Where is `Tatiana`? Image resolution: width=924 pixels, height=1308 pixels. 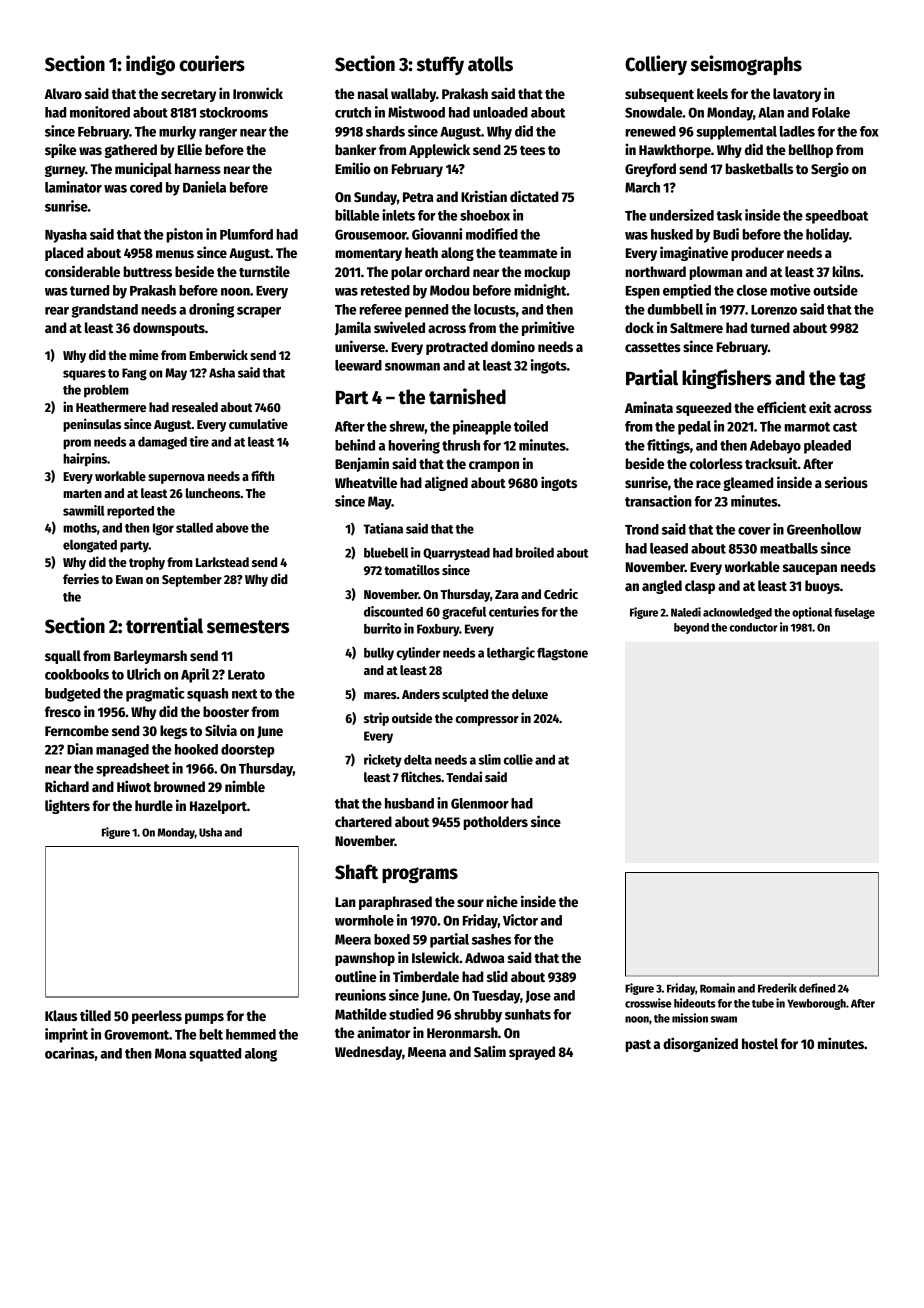
Tatiana is located at coordinates (383, 528).
